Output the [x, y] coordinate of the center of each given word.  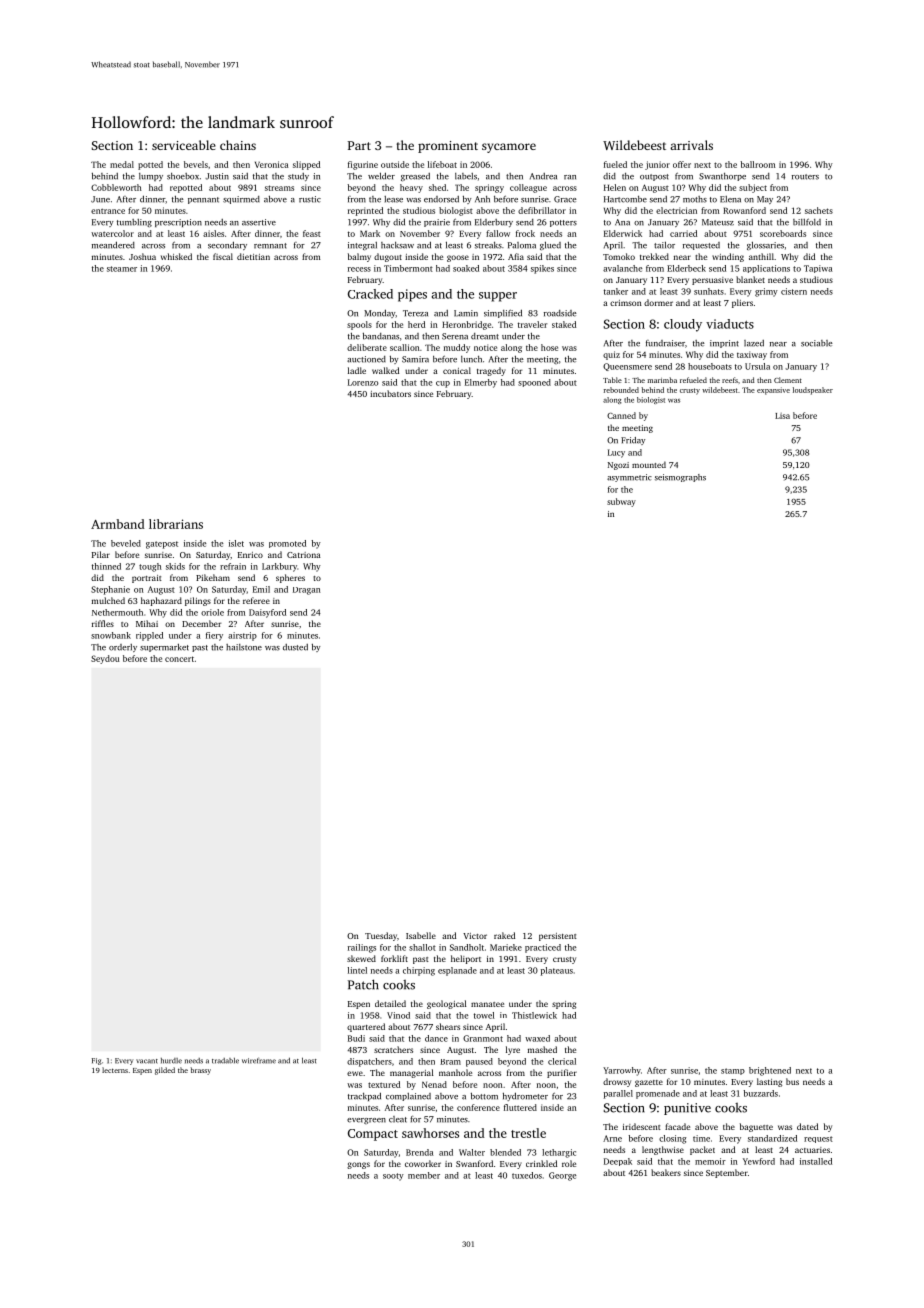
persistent [558, 937]
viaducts [730, 324]
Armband [118, 524]
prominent [448, 147]
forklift [394, 958]
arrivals [691, 145]
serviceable [184, 145]
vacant [147, 1061]
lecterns [115, 1070]
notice [485, 347]
